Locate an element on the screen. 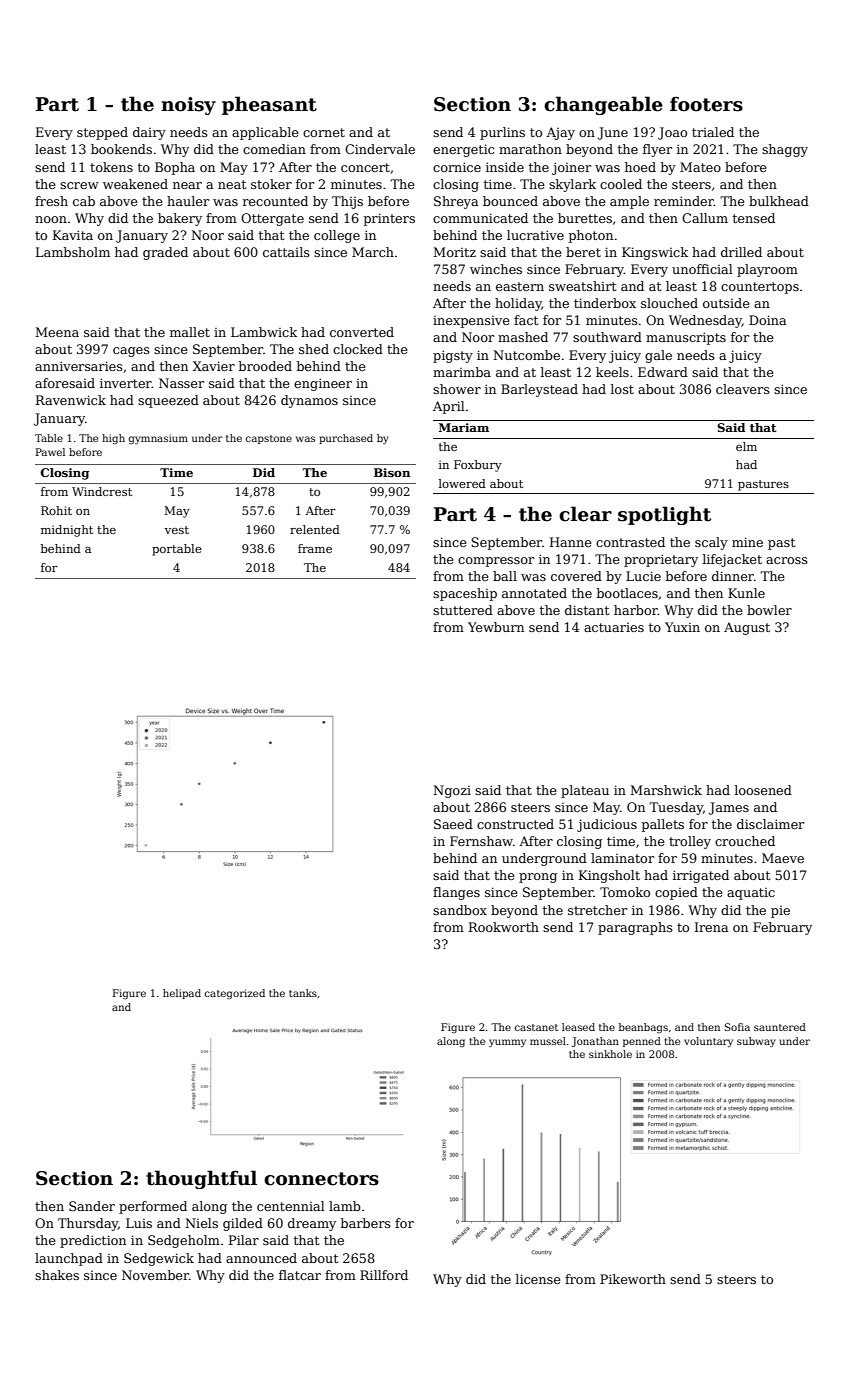 Image resolution: width=849 pixels, height=1400 pixels. stepped is located at coordinates (102, 133).
